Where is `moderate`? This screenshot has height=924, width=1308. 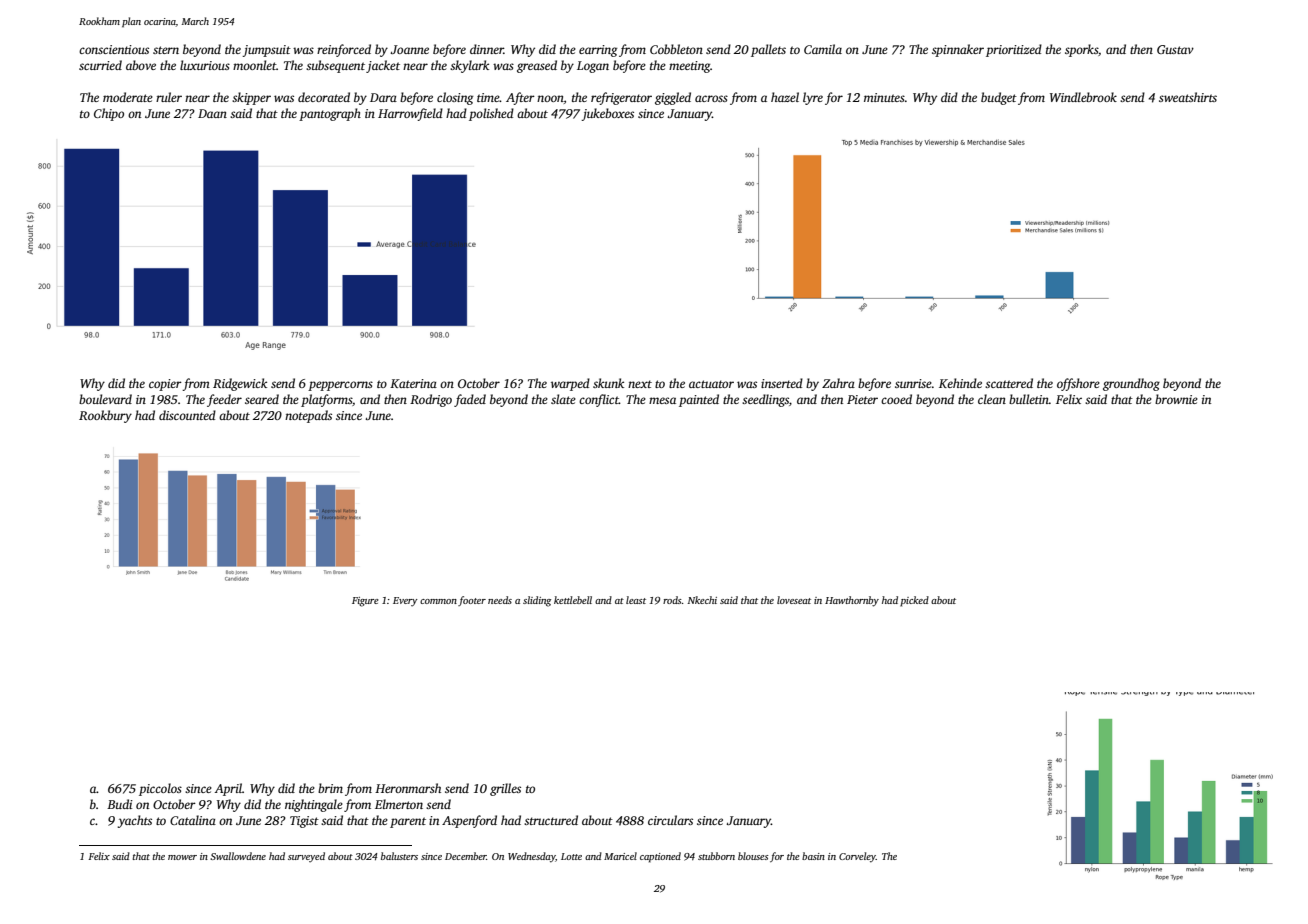 moderate is located at coordinates (128, 97).
